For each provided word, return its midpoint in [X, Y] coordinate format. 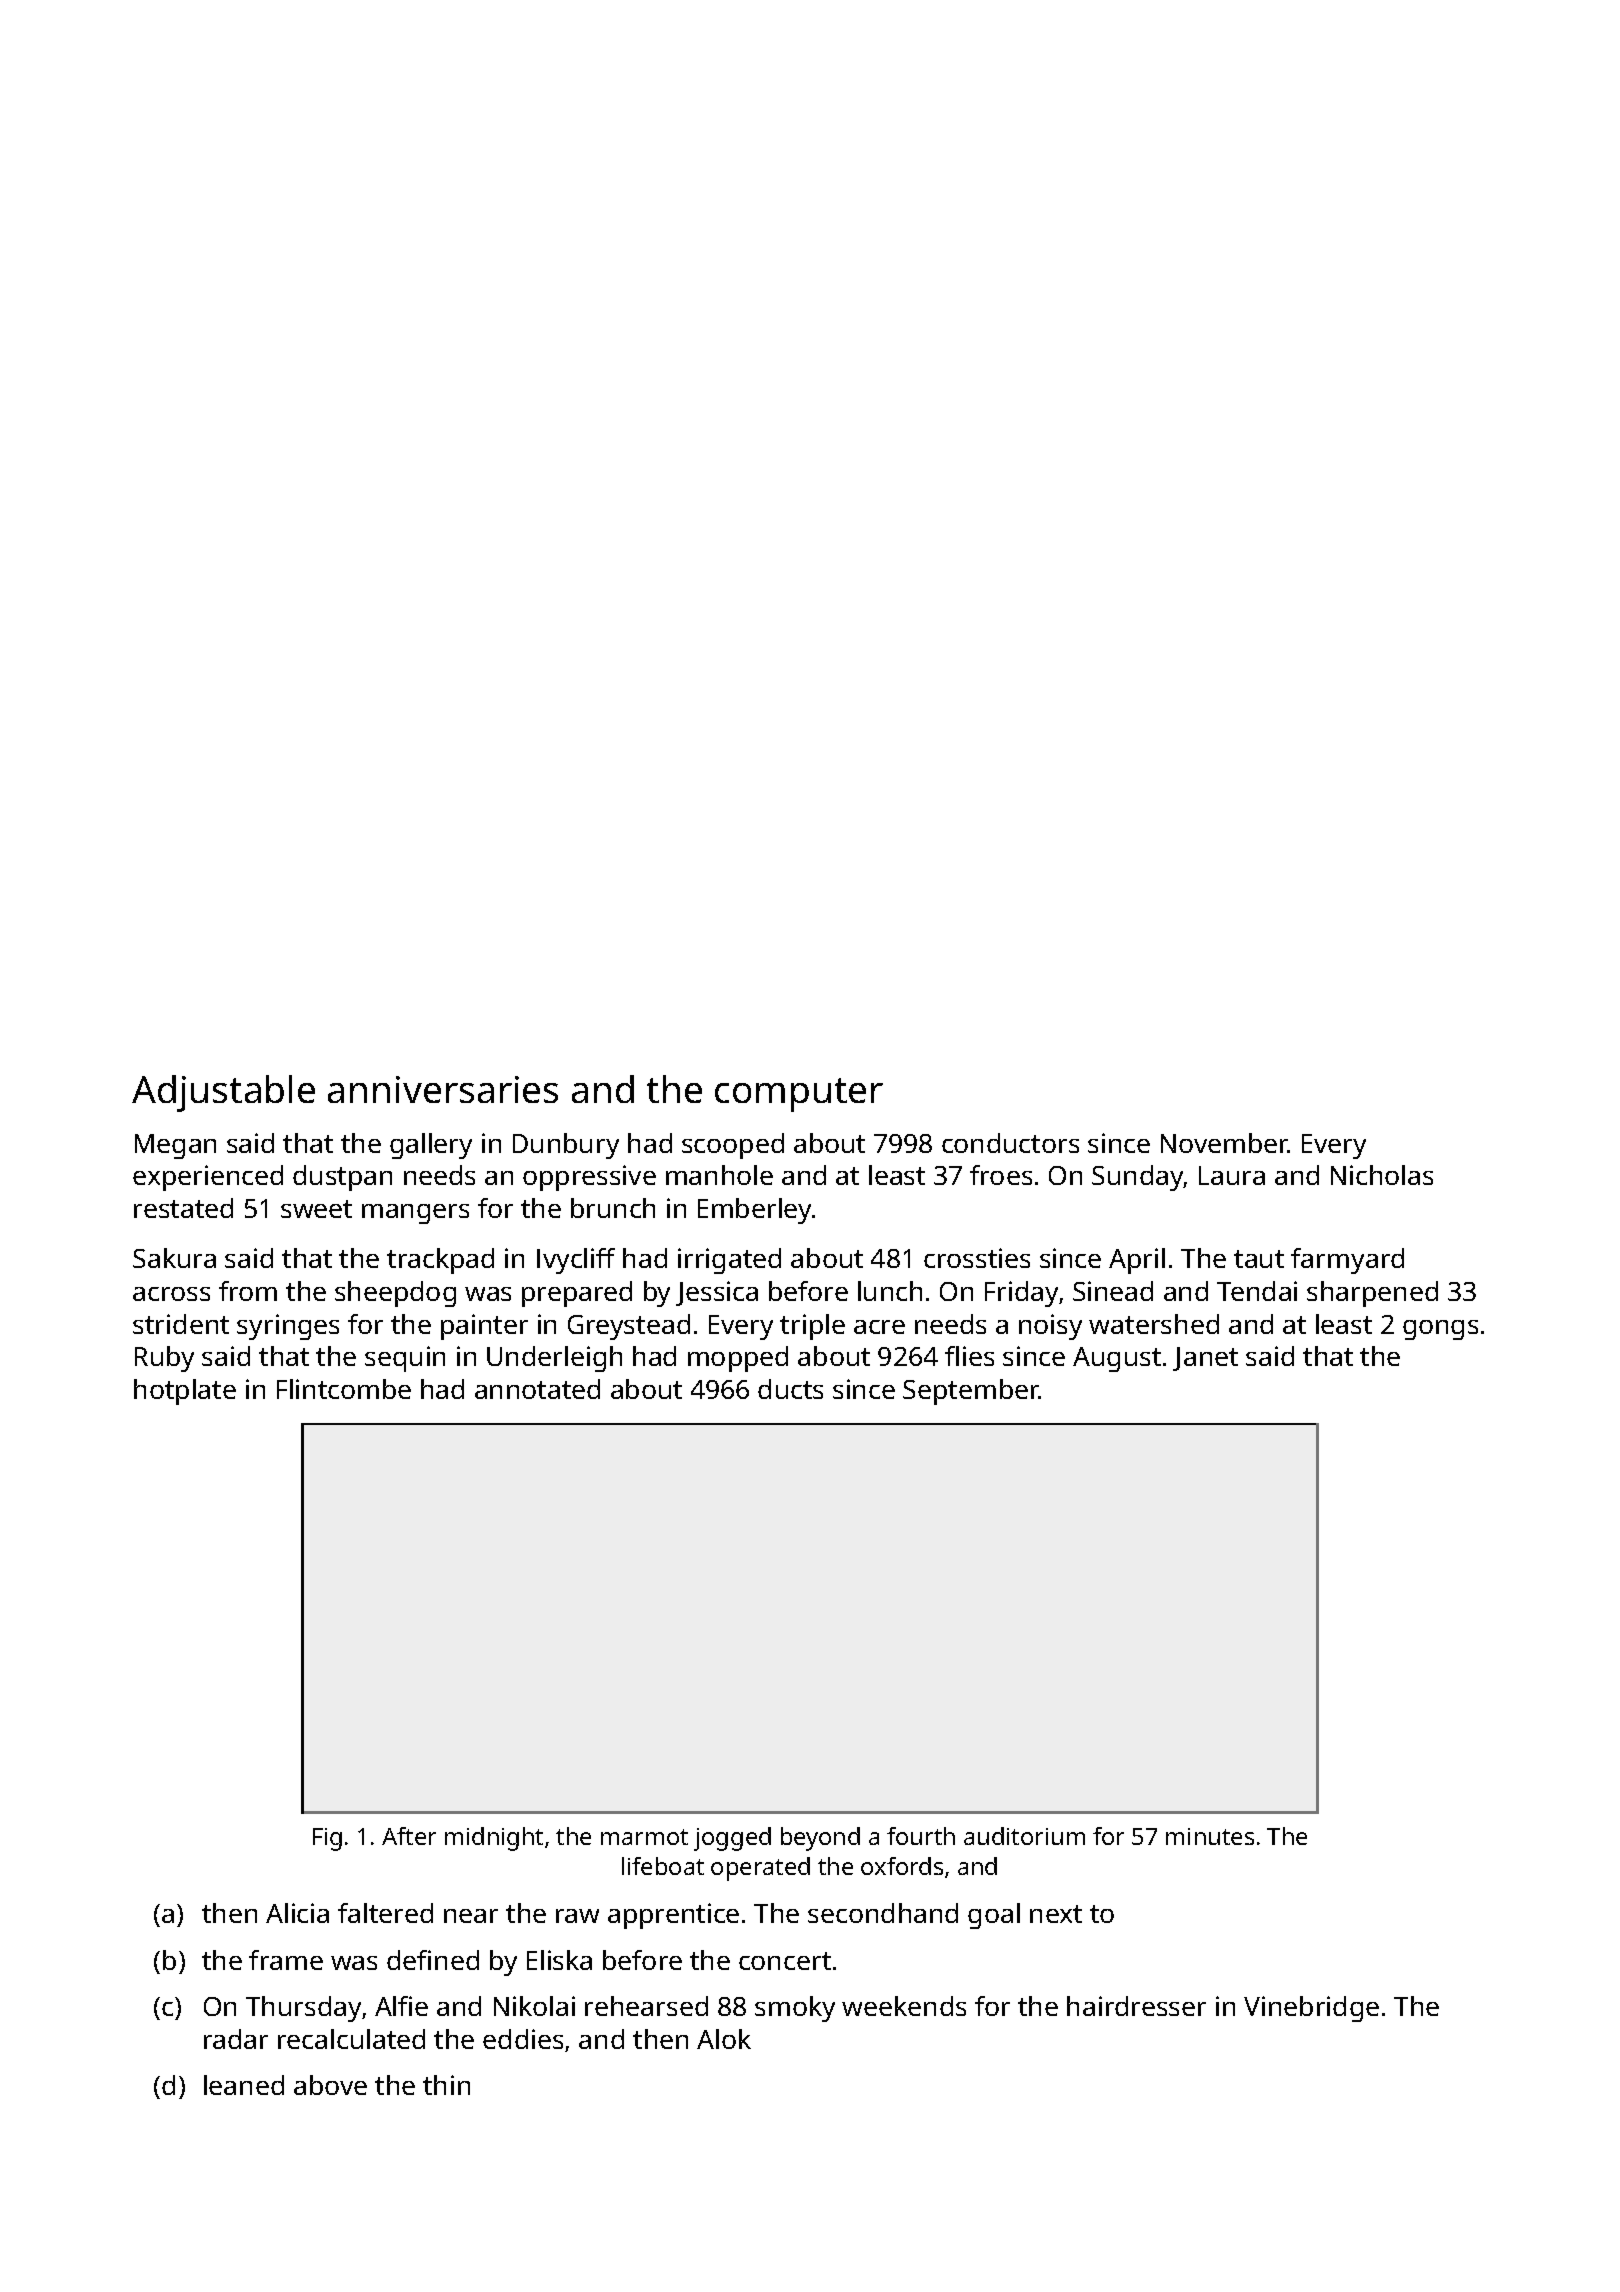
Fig [327, 1839]
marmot [644, 1837]
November [1224, 1143]
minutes [1210, 1836]
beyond [820, 1839]
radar [236, 2039]
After [409, 1836]
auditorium [1024, 1836]
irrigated [729, 1261]
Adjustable [223, 1093]
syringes [288, 1327]
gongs [1440, 1330]
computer [799, 1095]
